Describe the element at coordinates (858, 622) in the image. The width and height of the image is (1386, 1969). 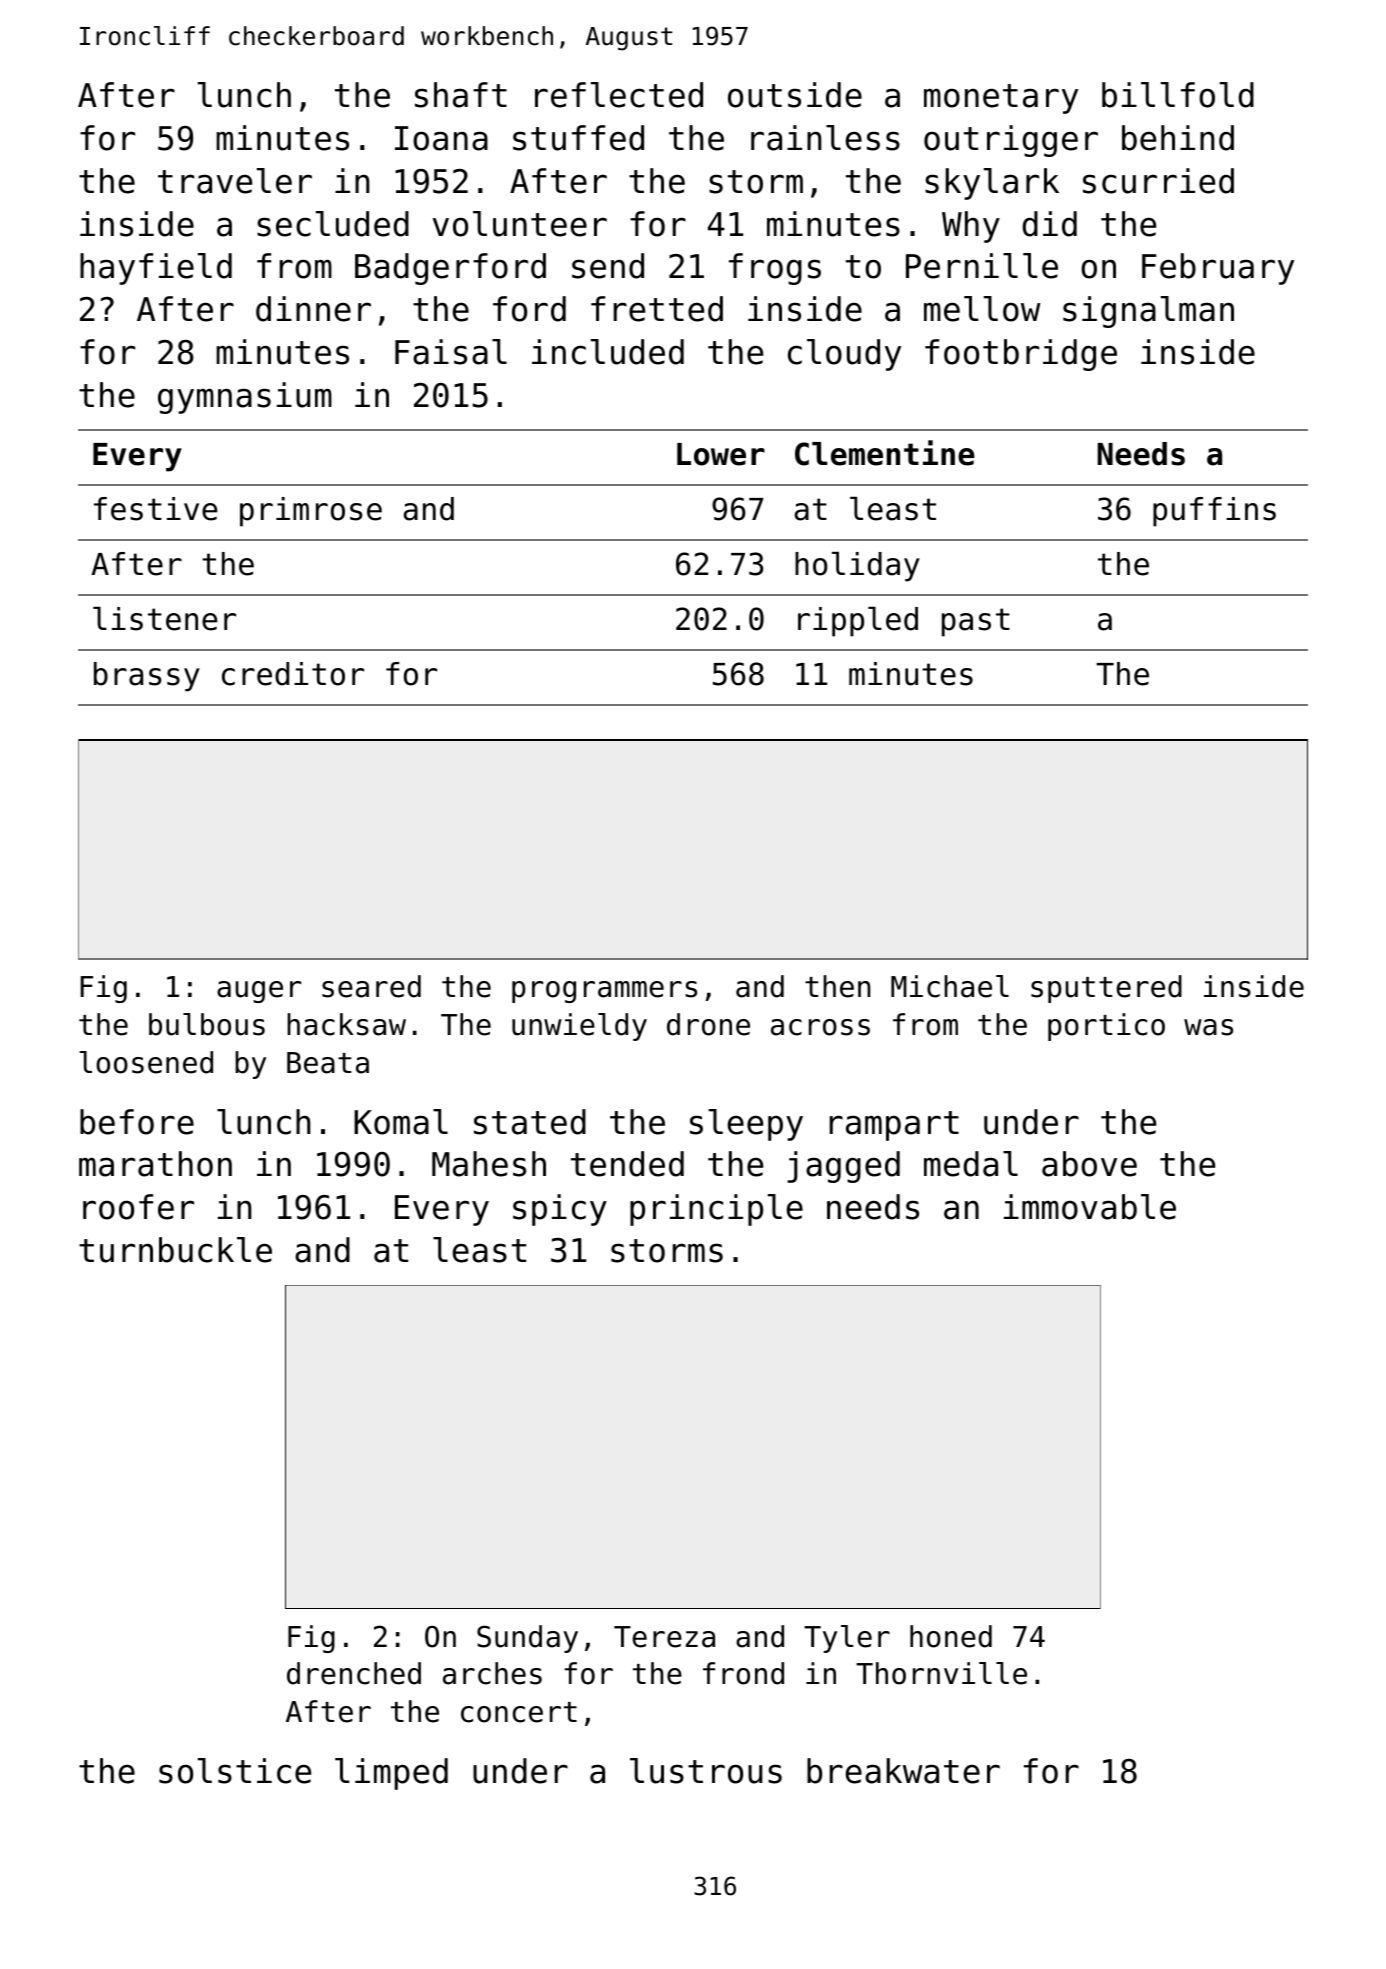
I see `rippled` at that location.
